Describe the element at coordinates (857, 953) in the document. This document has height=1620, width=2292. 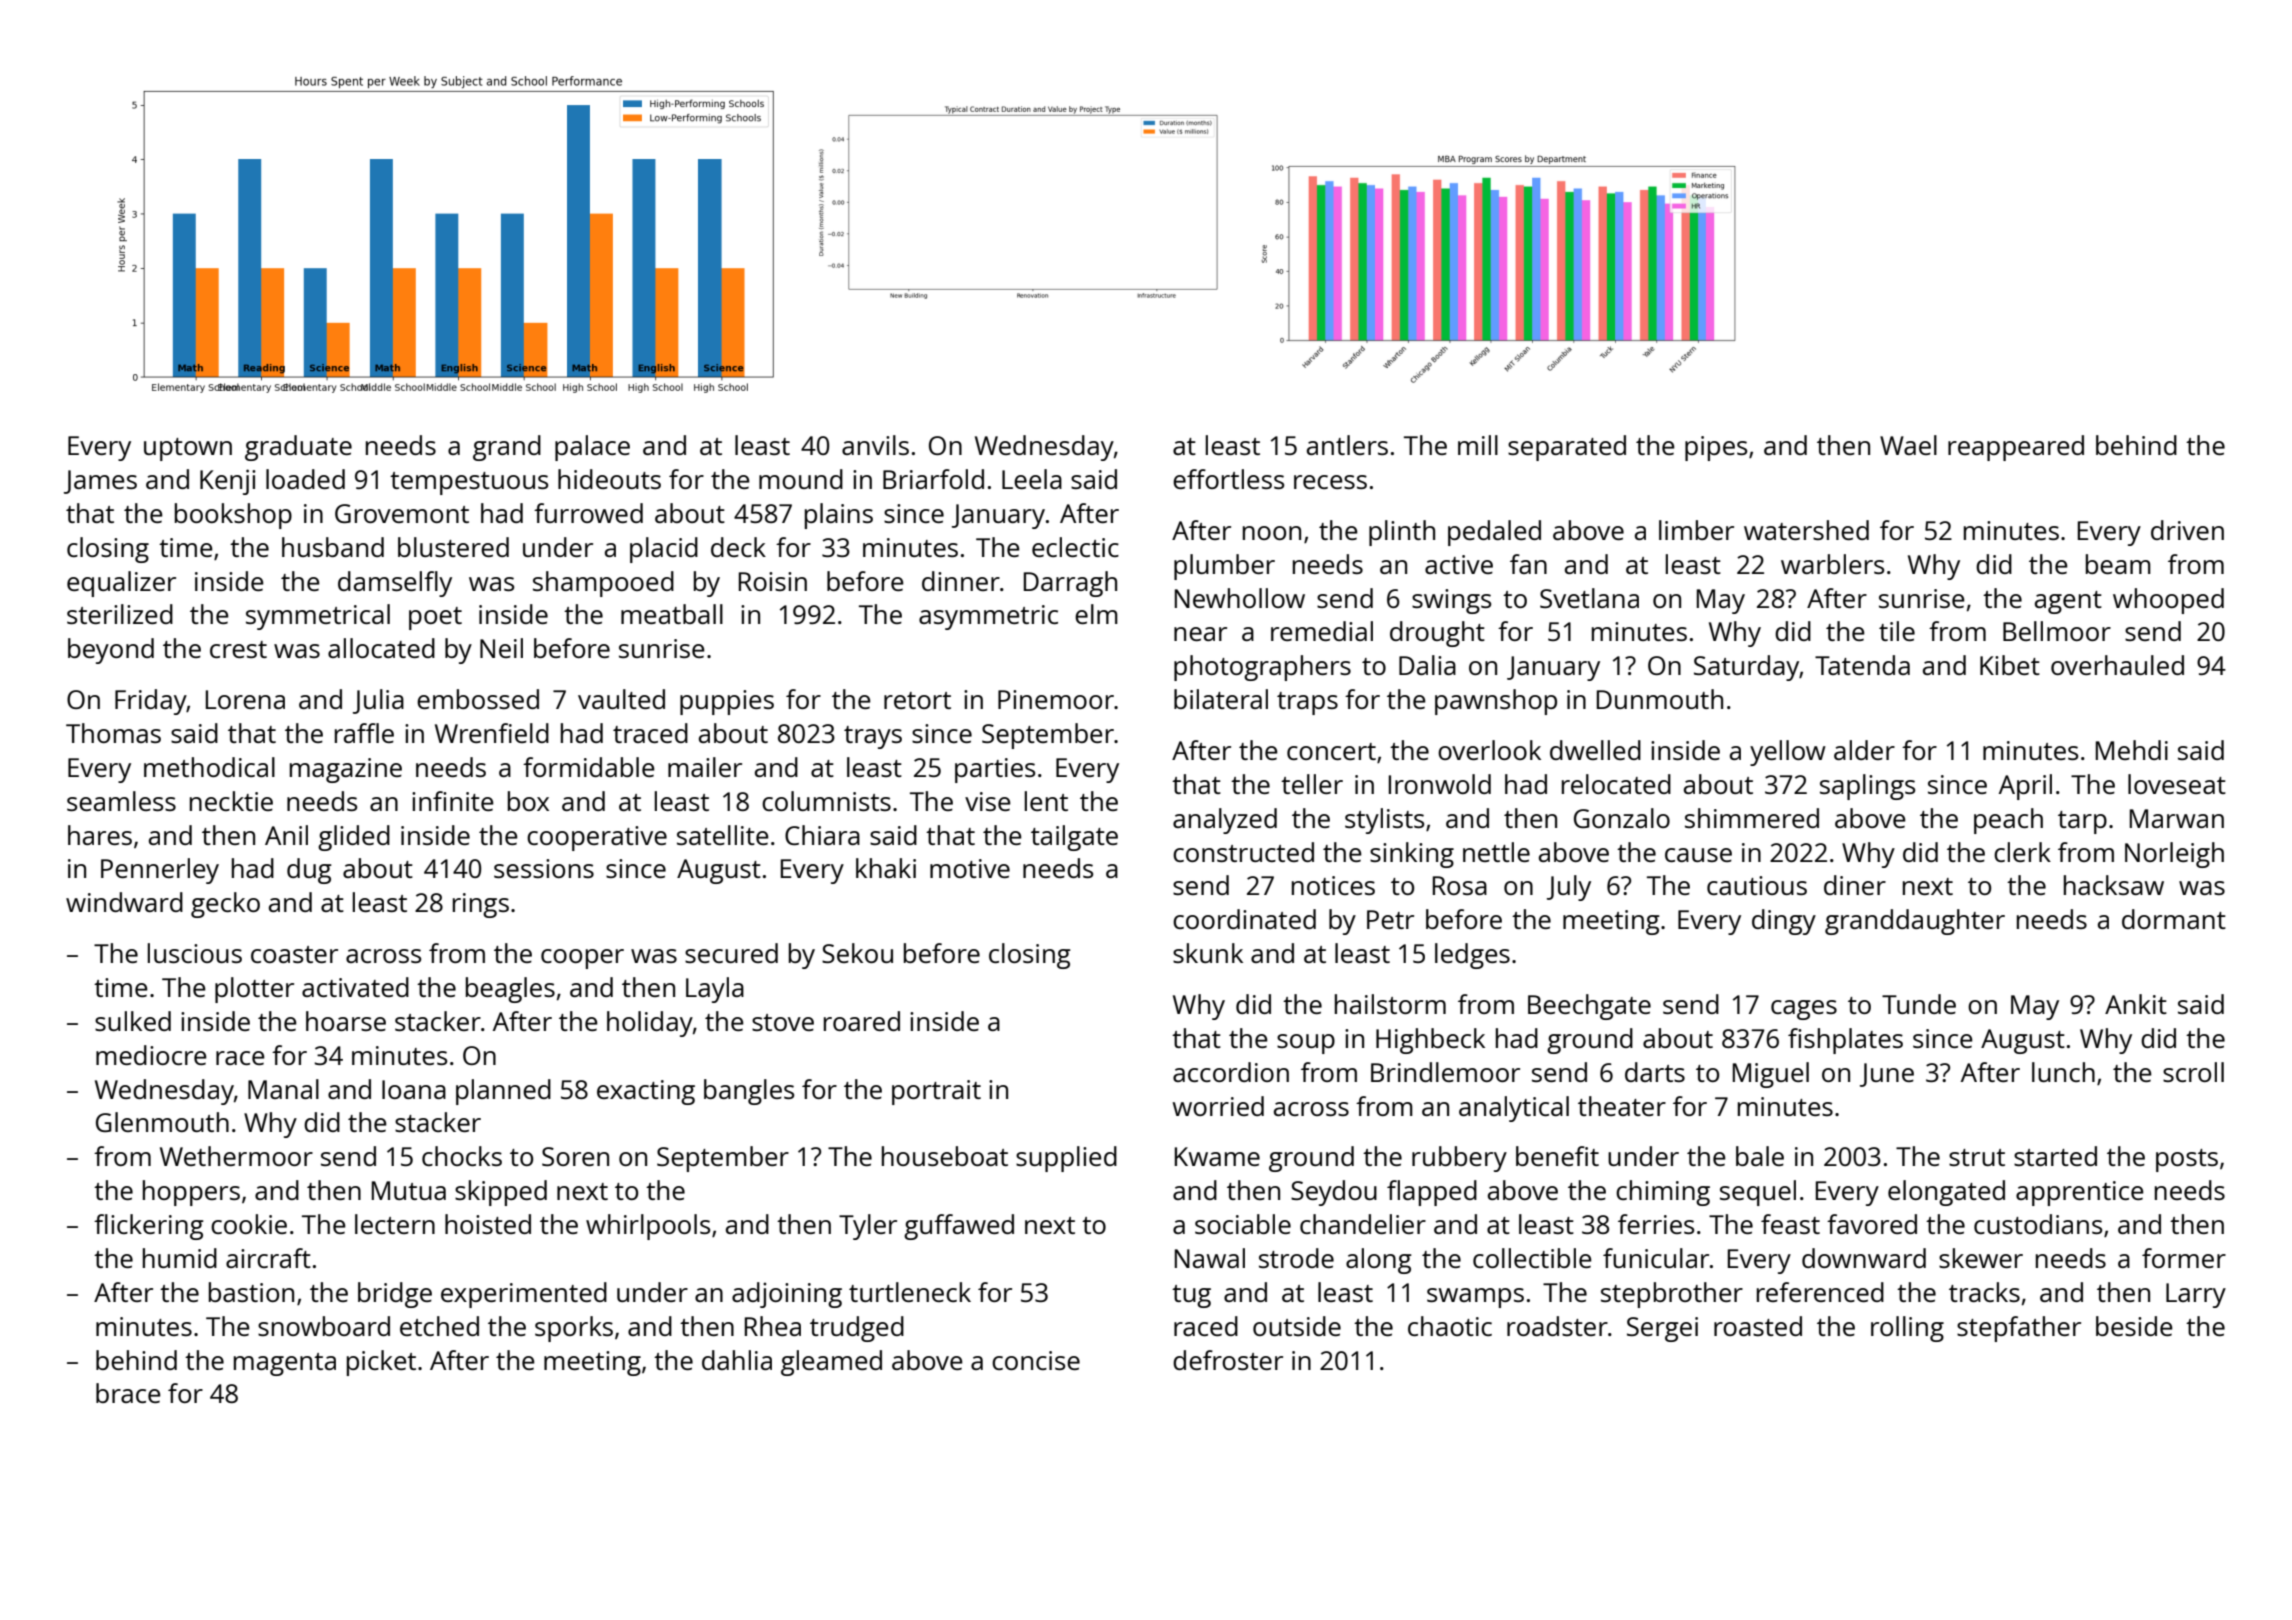
I see `Sekou` at that location.
